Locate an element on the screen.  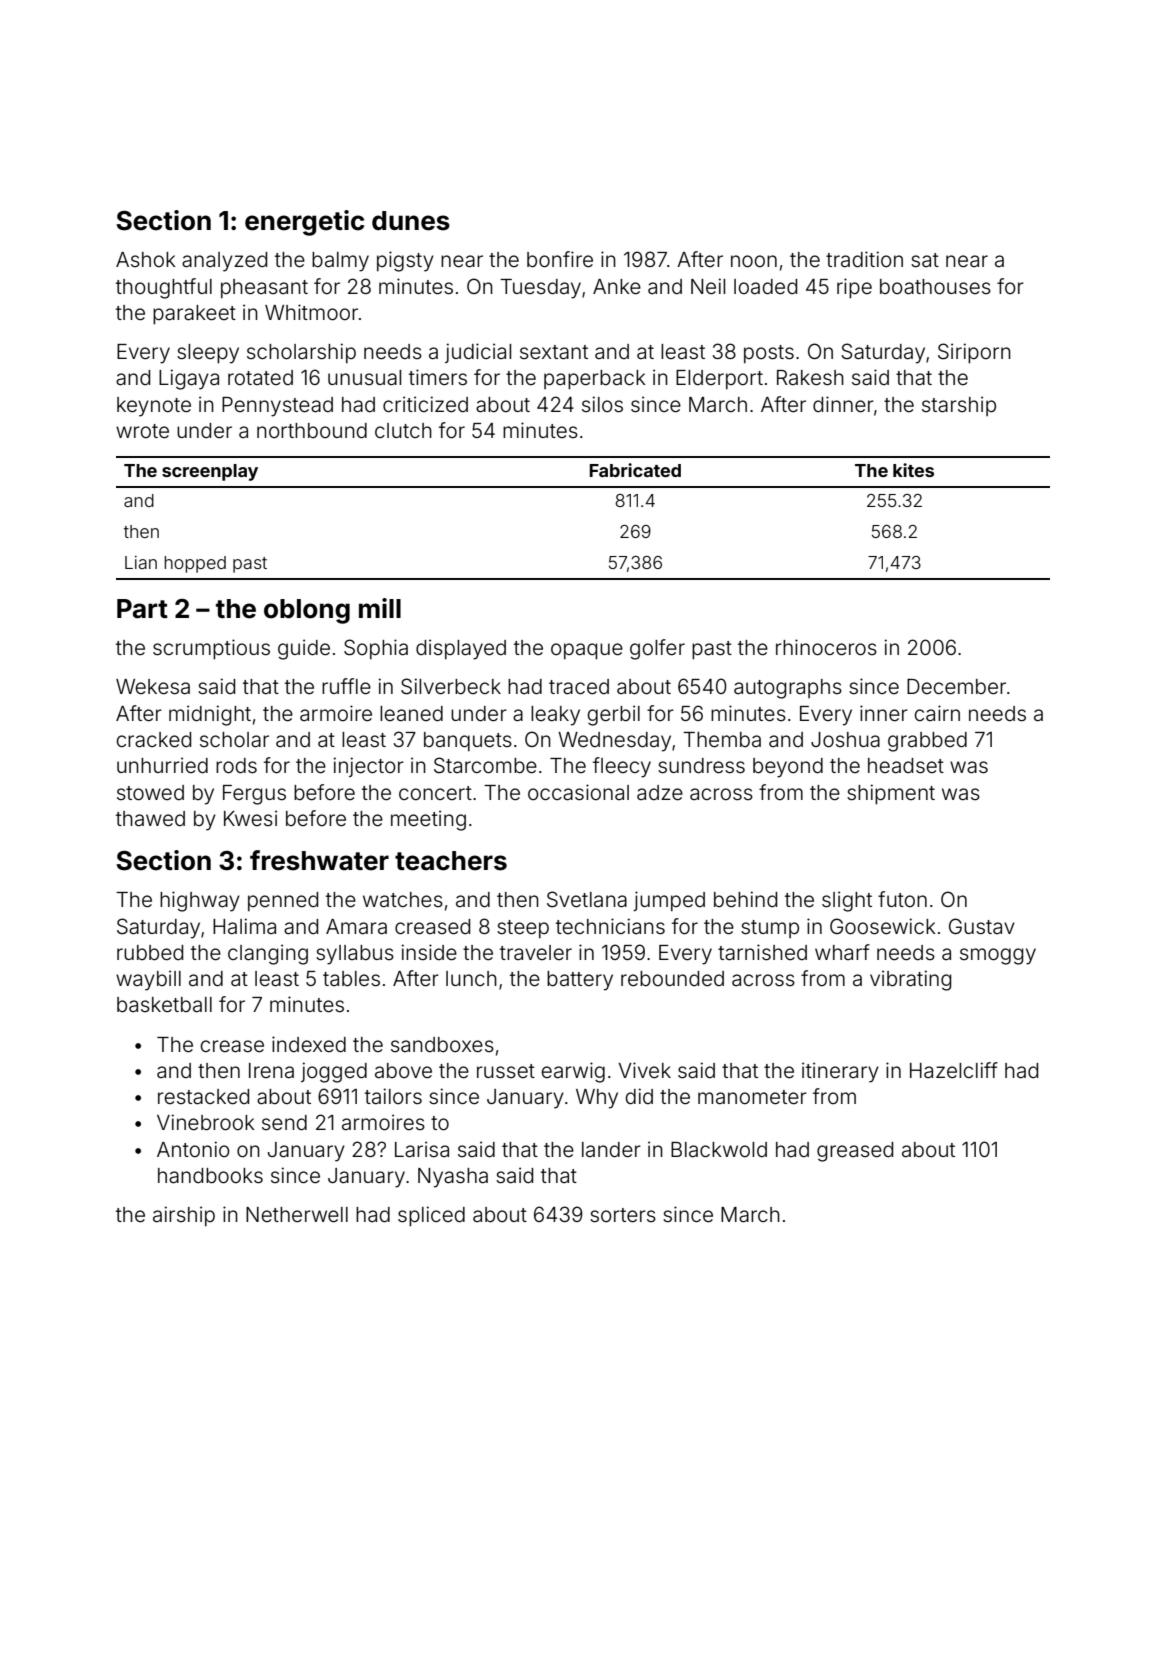
Fabricated is located at coordinates (635, 470).
